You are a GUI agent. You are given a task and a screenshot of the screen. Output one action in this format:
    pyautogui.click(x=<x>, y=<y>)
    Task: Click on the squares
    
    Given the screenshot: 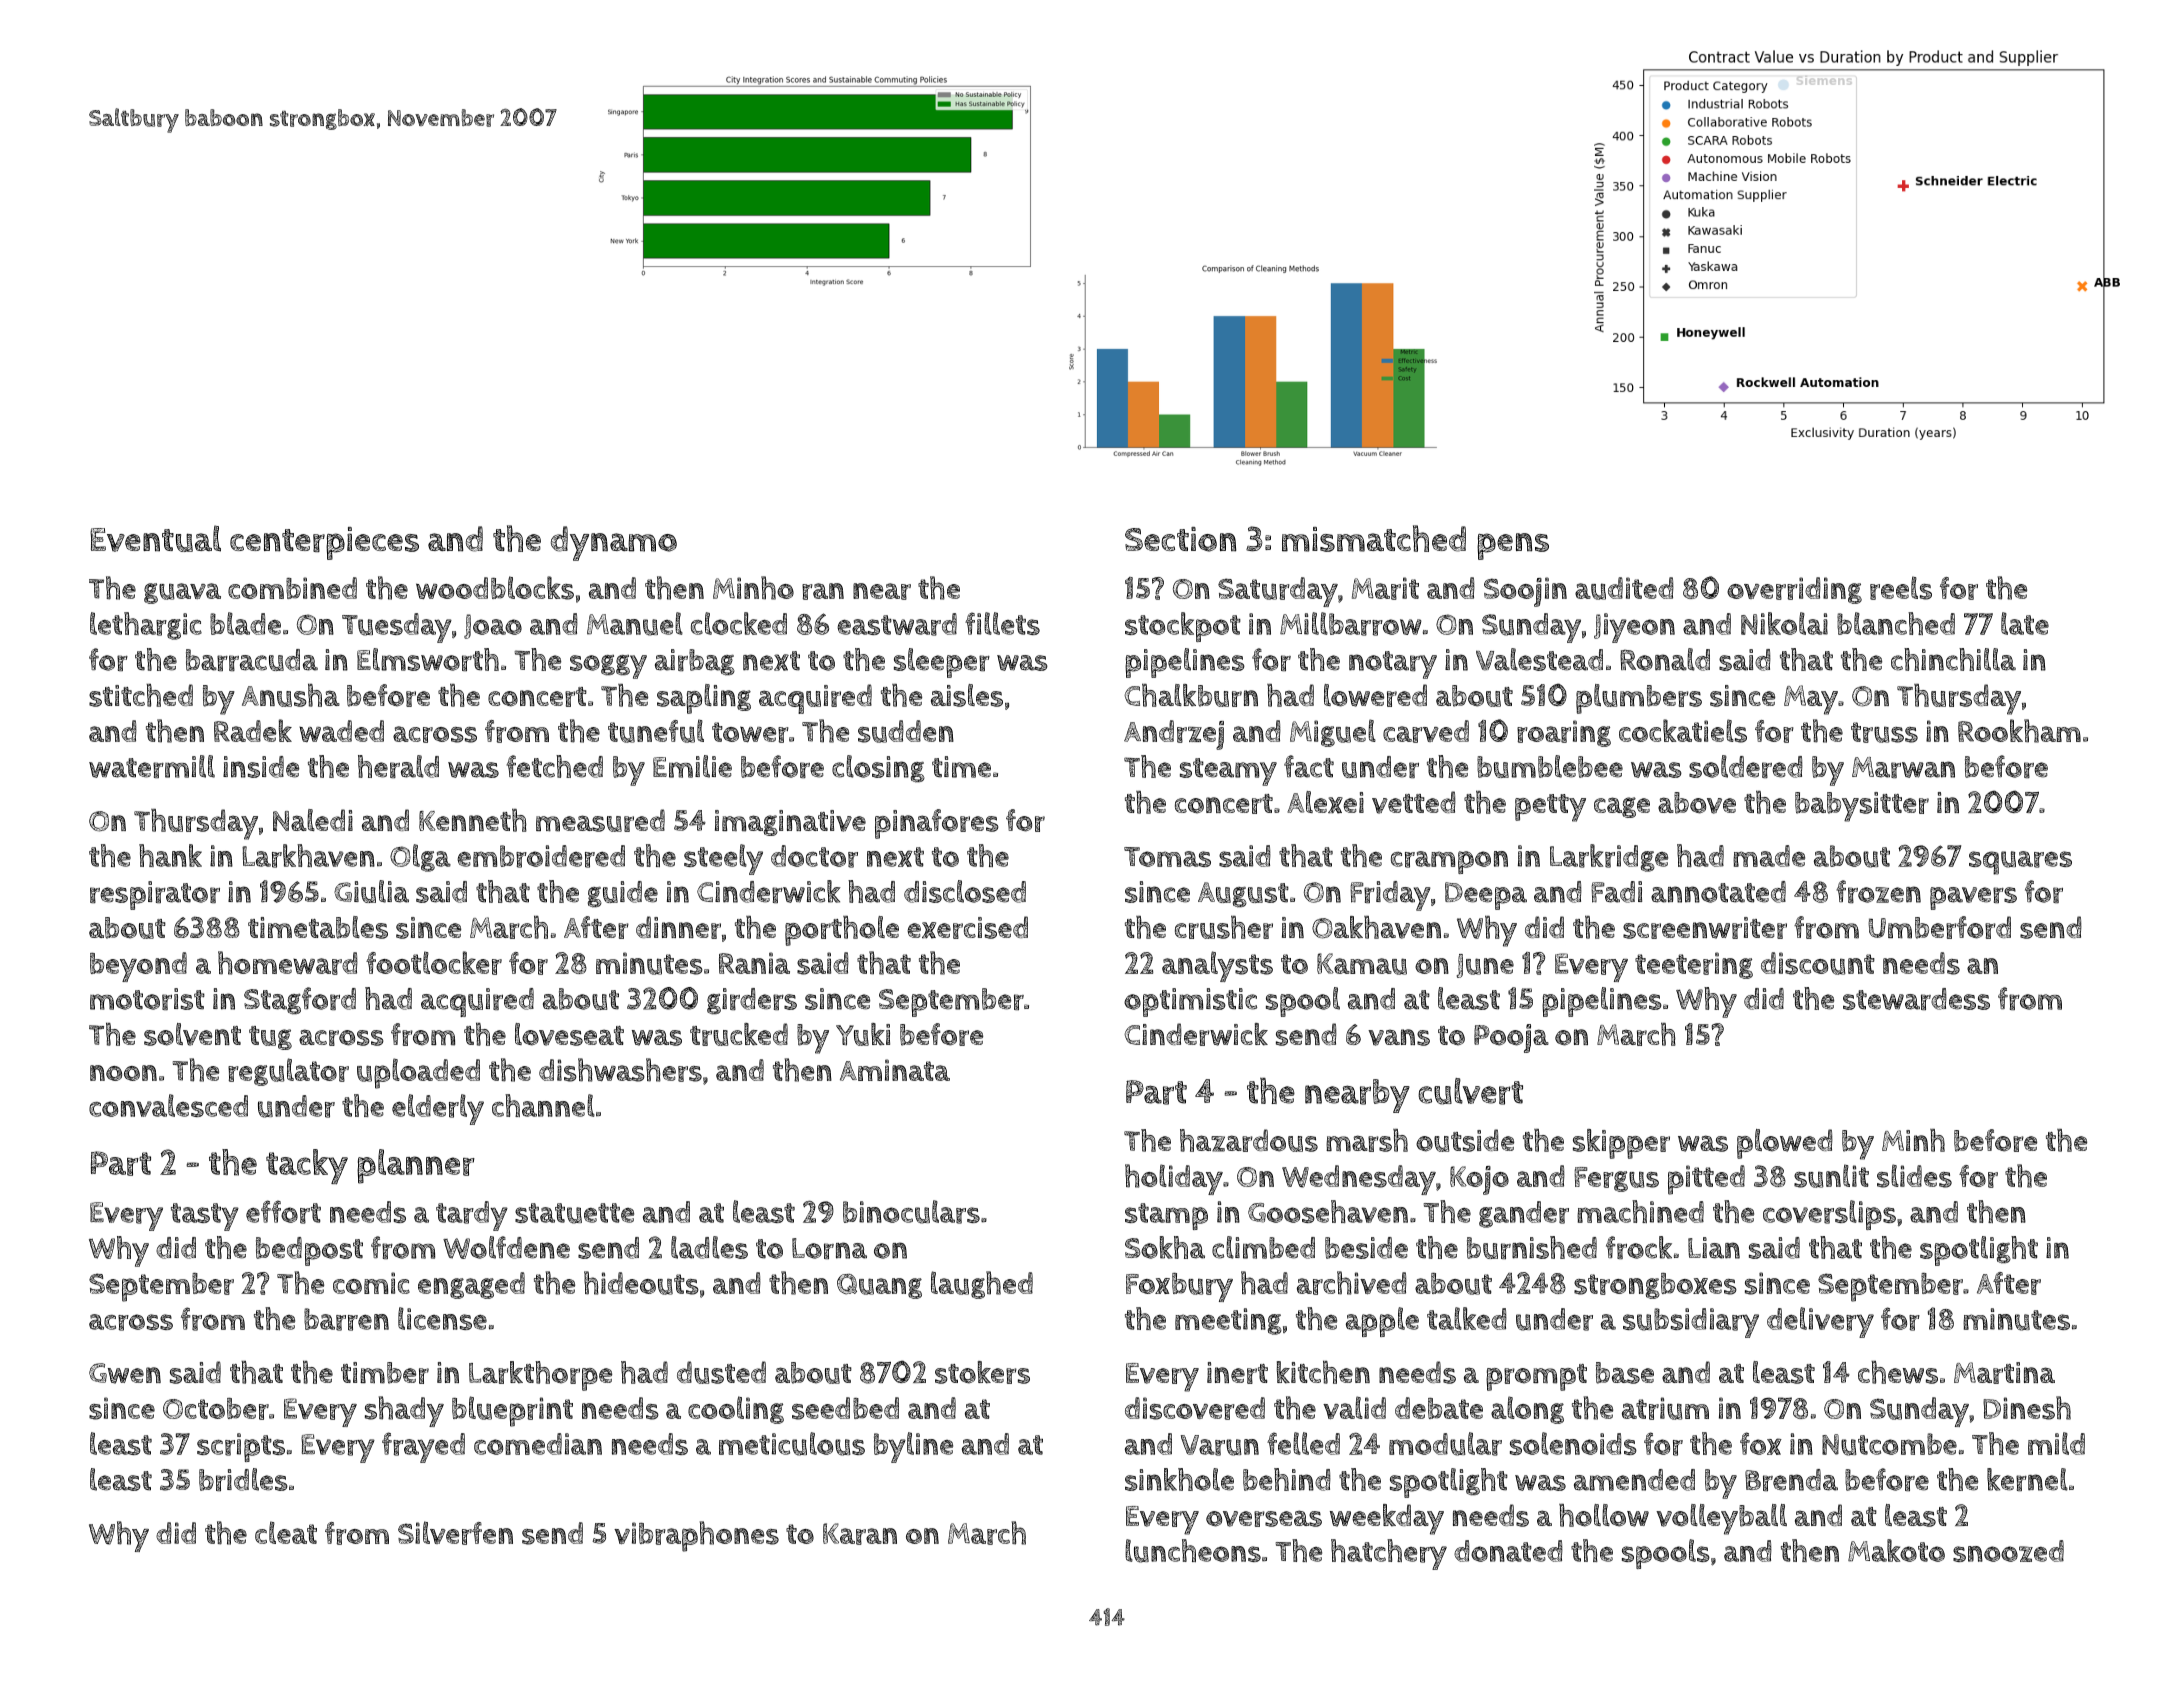 What is the action you would take?
    pyautogui.click(x=2020, y=863)
